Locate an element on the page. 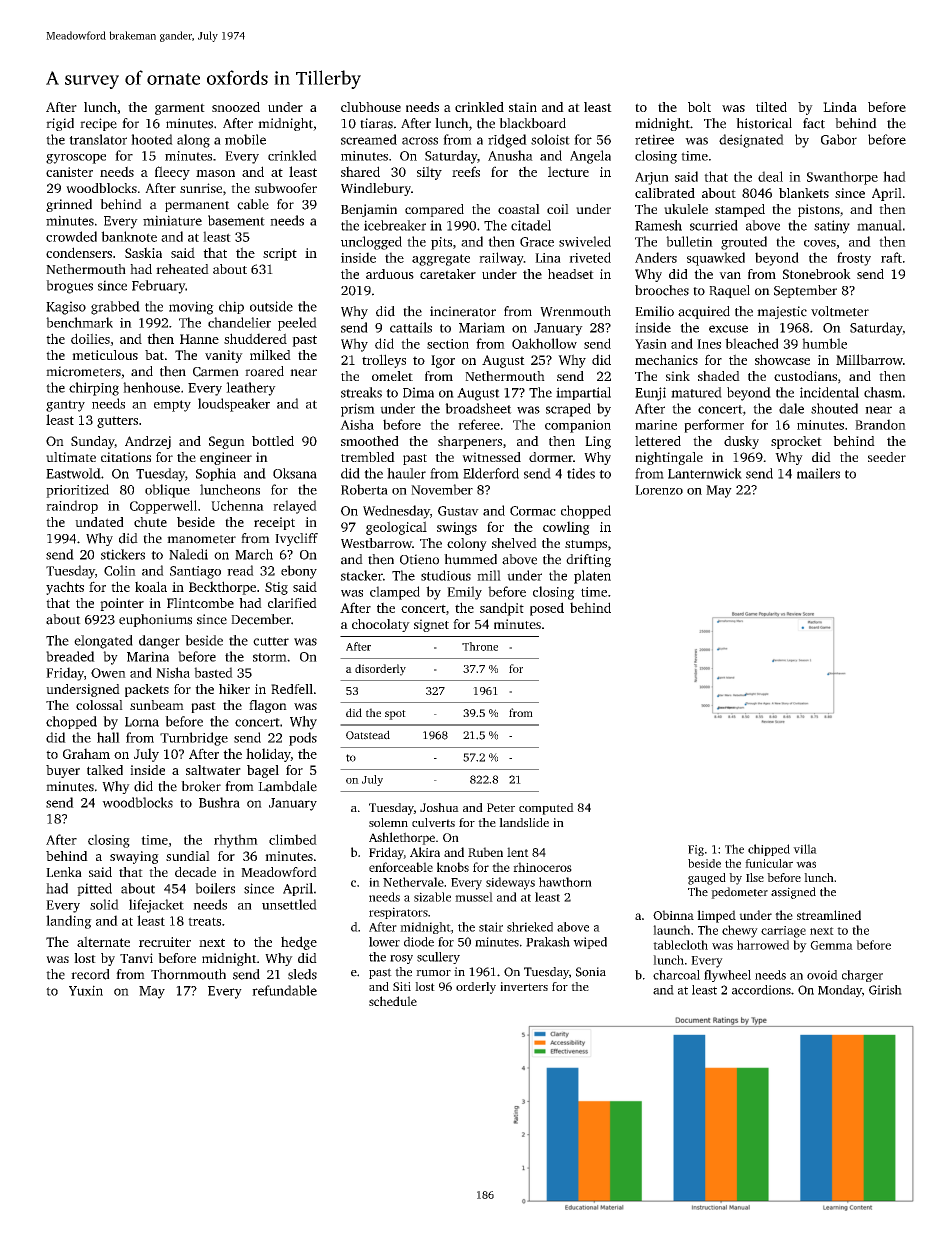 The width and height of the document is (952, 1233). majestic is located at coordinates (782, 312).
